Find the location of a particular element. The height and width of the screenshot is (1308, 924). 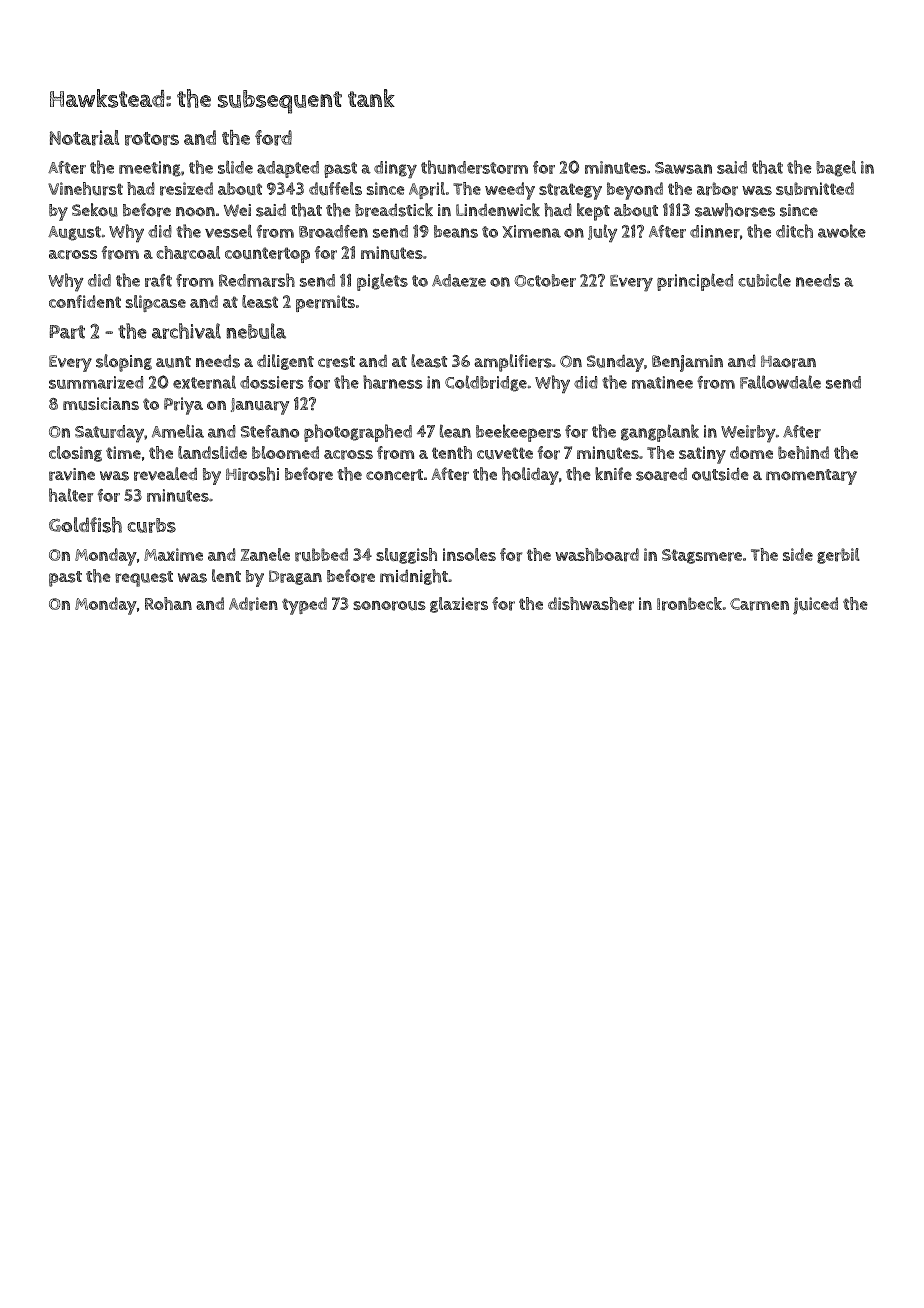

Notarial is located at coordinates (84, 138).
